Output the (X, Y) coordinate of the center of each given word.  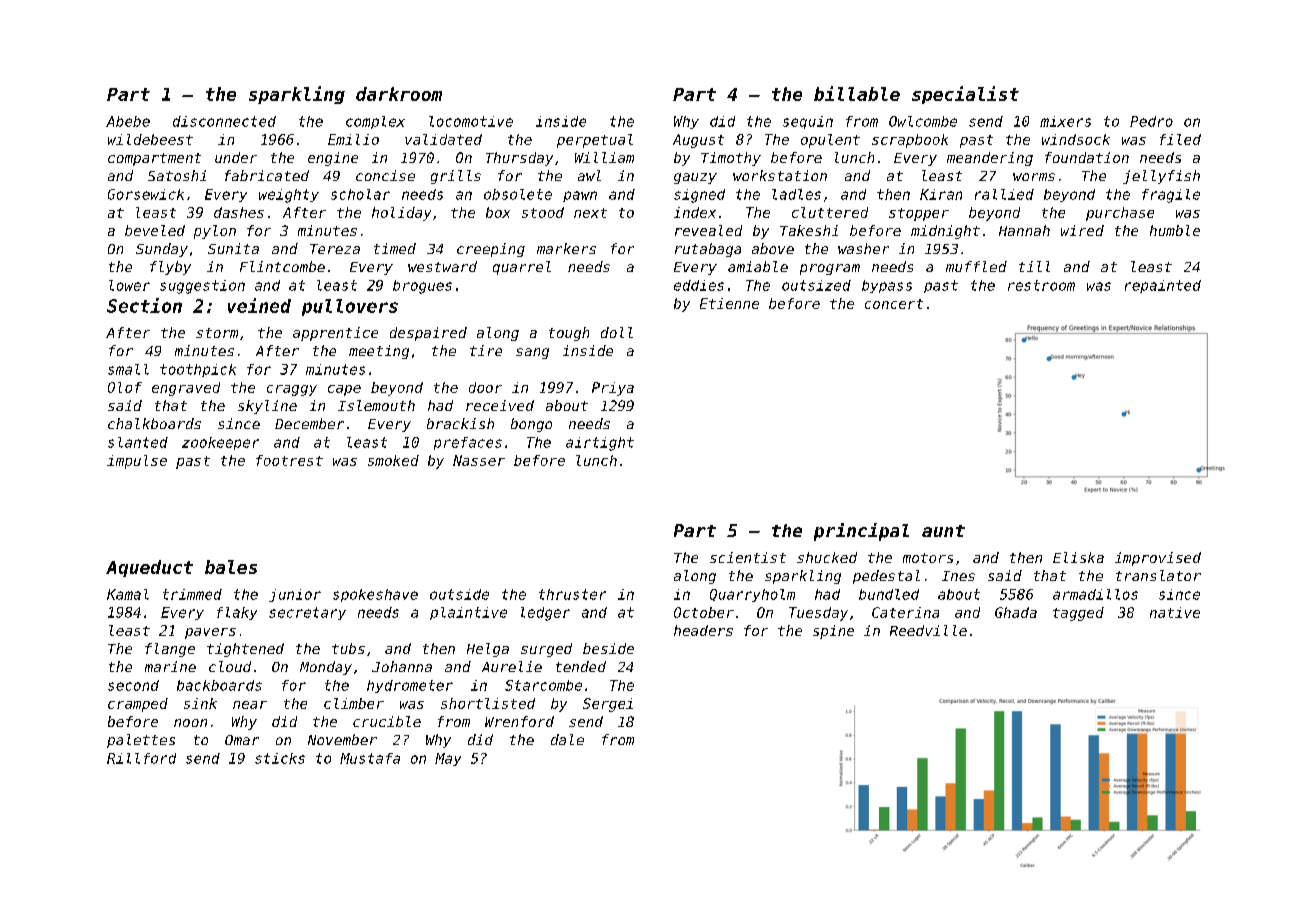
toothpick (198, 370)
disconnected (224, 121)
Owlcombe (923, 121)
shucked (827, 557)
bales (231, 567)
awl (589, 175)
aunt (943, 531)
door (485, 387)
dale (567, 739)
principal (861, 532)
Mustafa (370, 758)
